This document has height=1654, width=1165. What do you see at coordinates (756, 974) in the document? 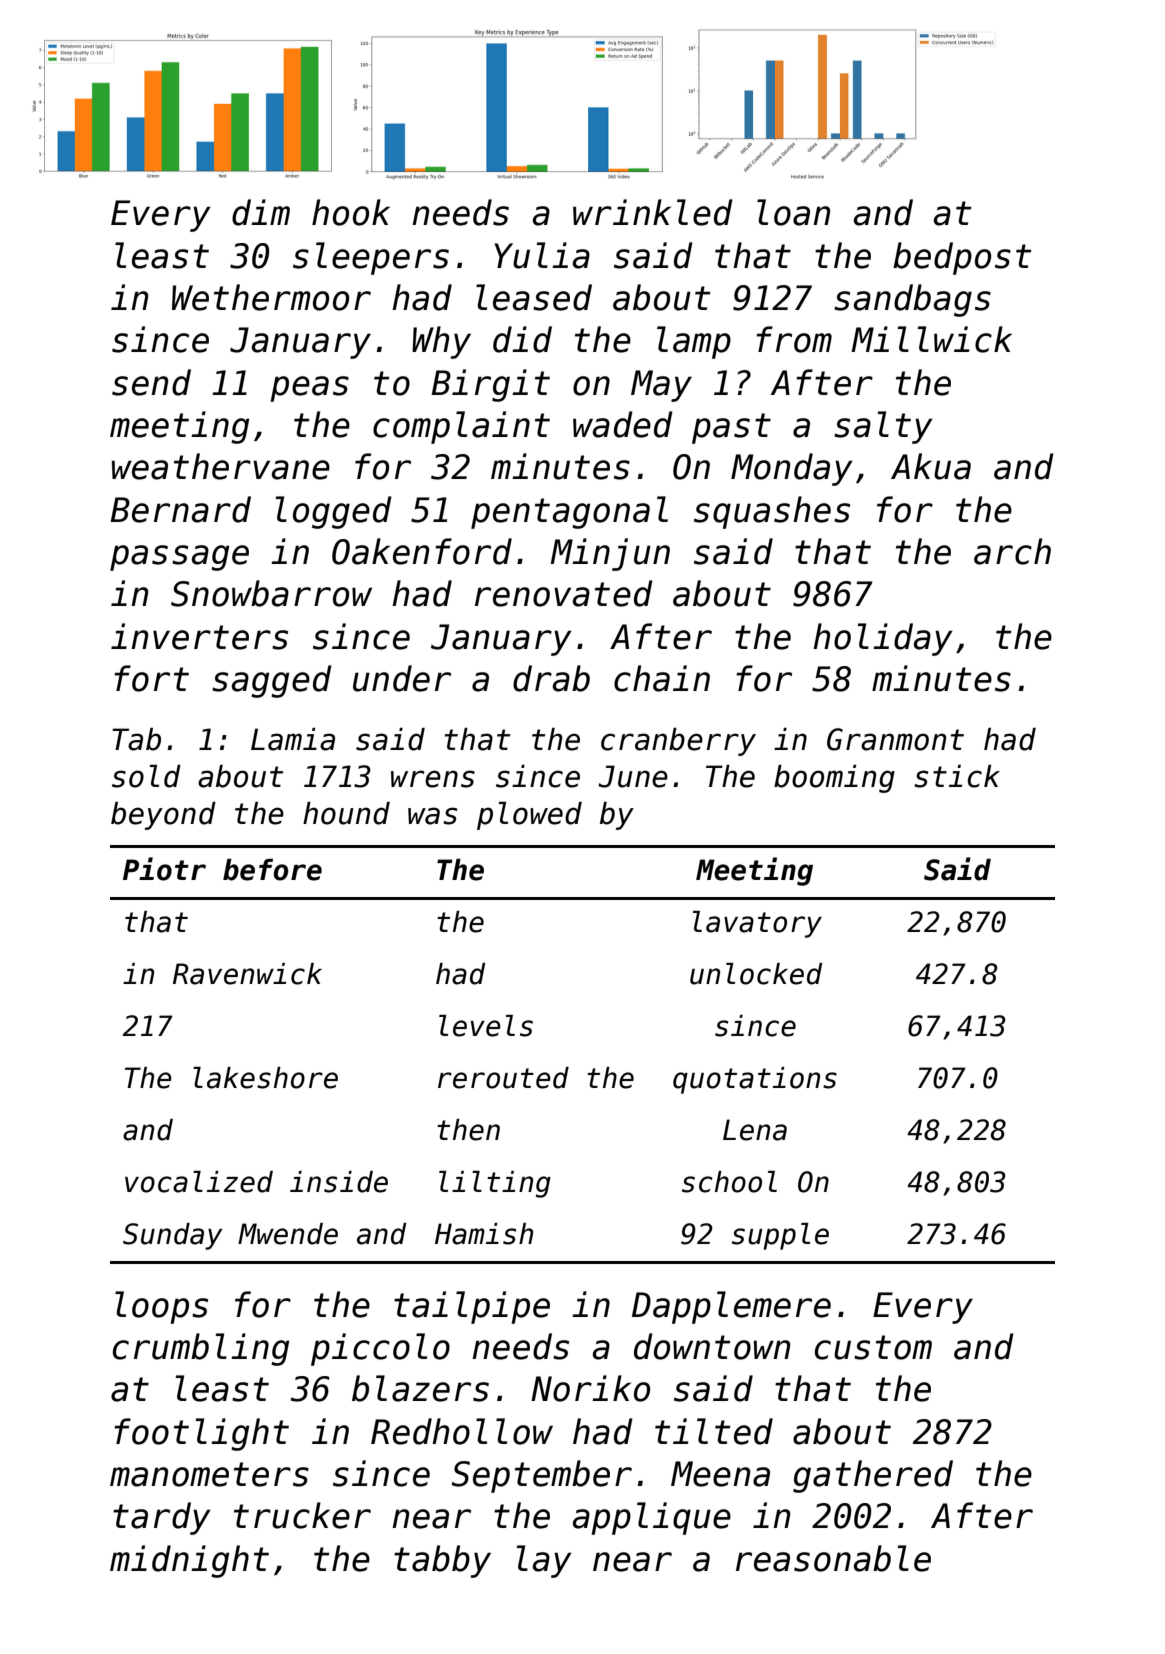
I see `unlocked` at bounding box center [756, 974].
